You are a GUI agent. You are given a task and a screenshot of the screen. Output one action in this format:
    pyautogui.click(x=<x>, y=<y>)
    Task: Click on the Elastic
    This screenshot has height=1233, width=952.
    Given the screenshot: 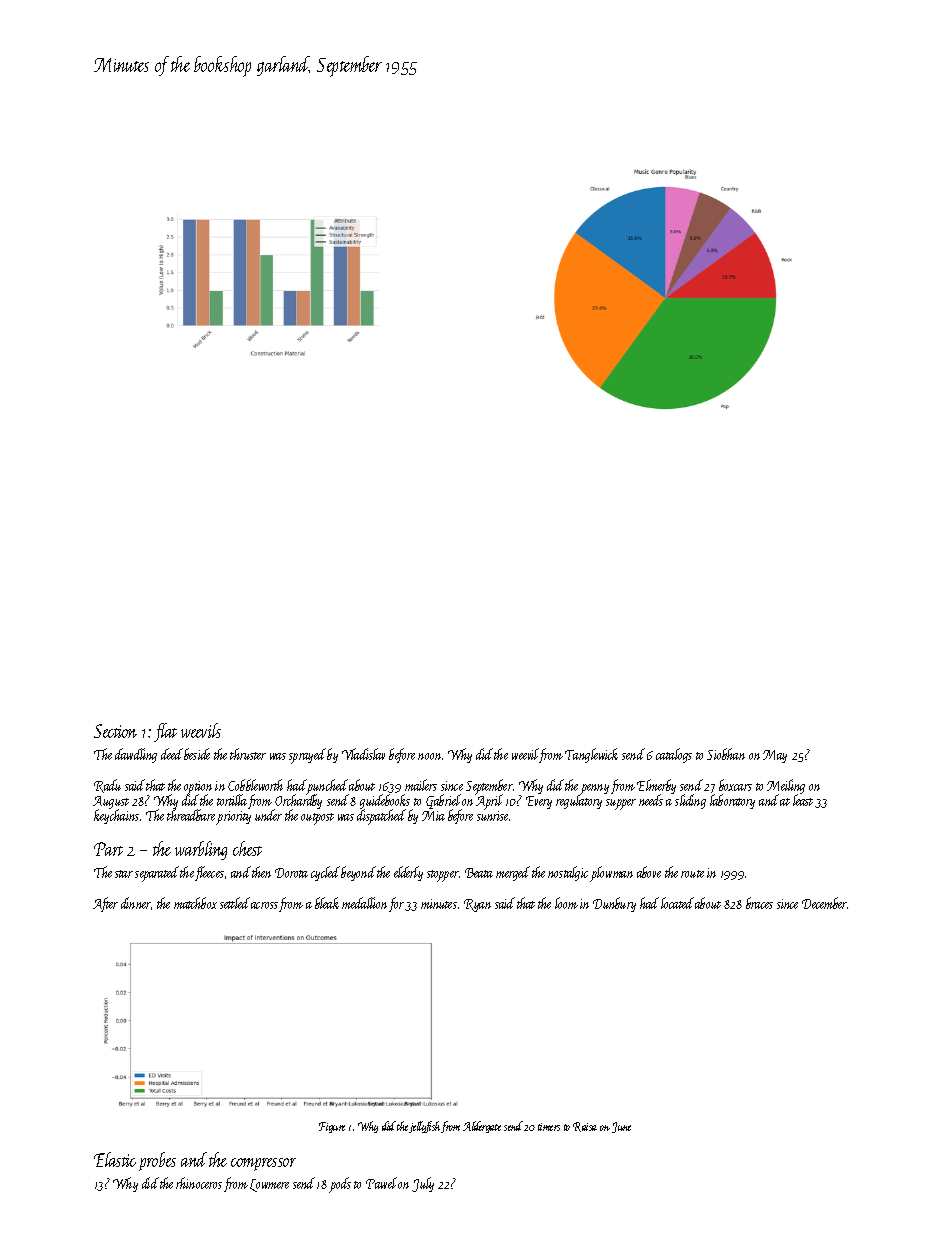 What is the action you would take?
    pyautogui.click(x=115, y=1159)
